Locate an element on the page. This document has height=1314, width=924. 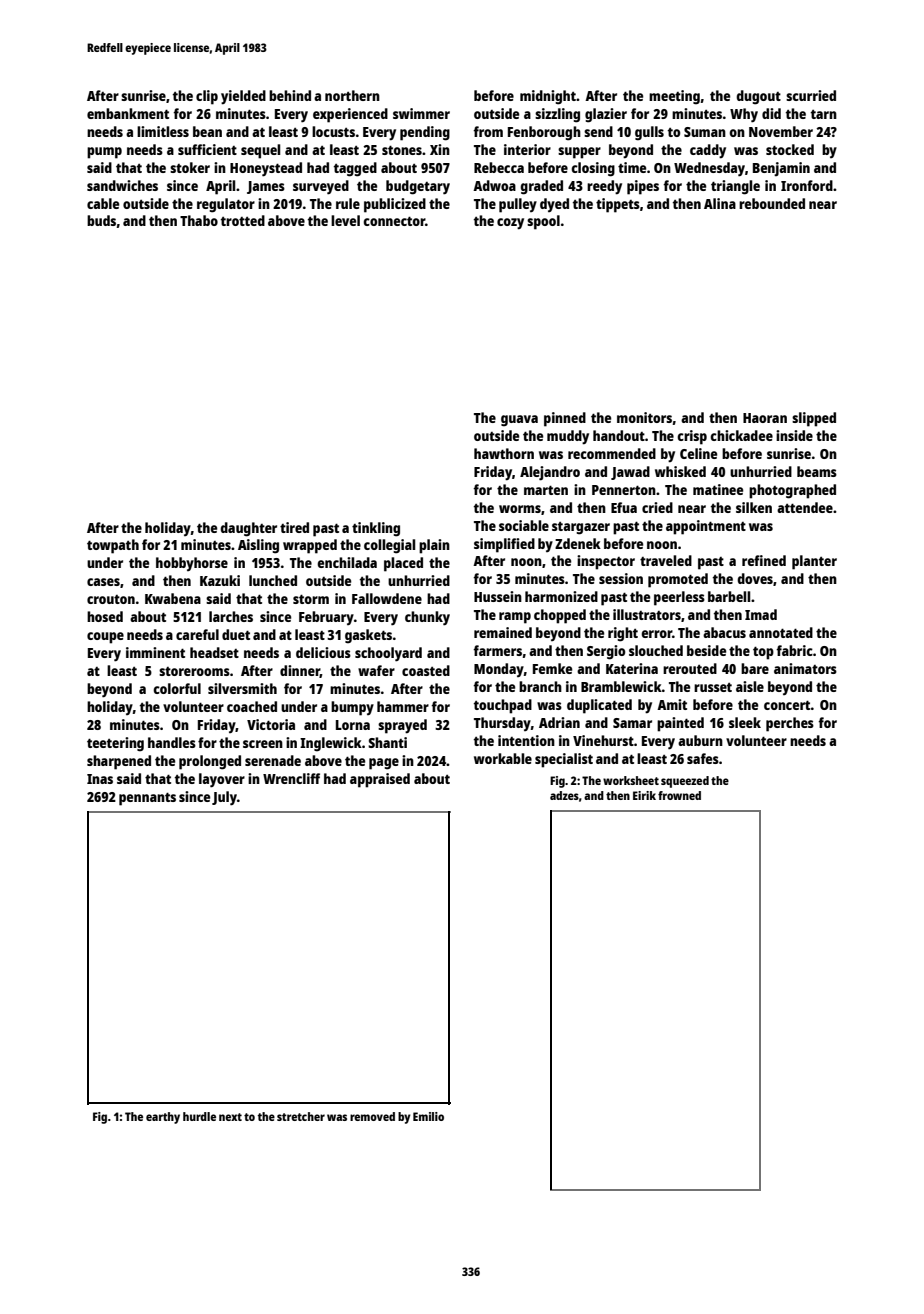
northern is located at coordinates (352, 95).
